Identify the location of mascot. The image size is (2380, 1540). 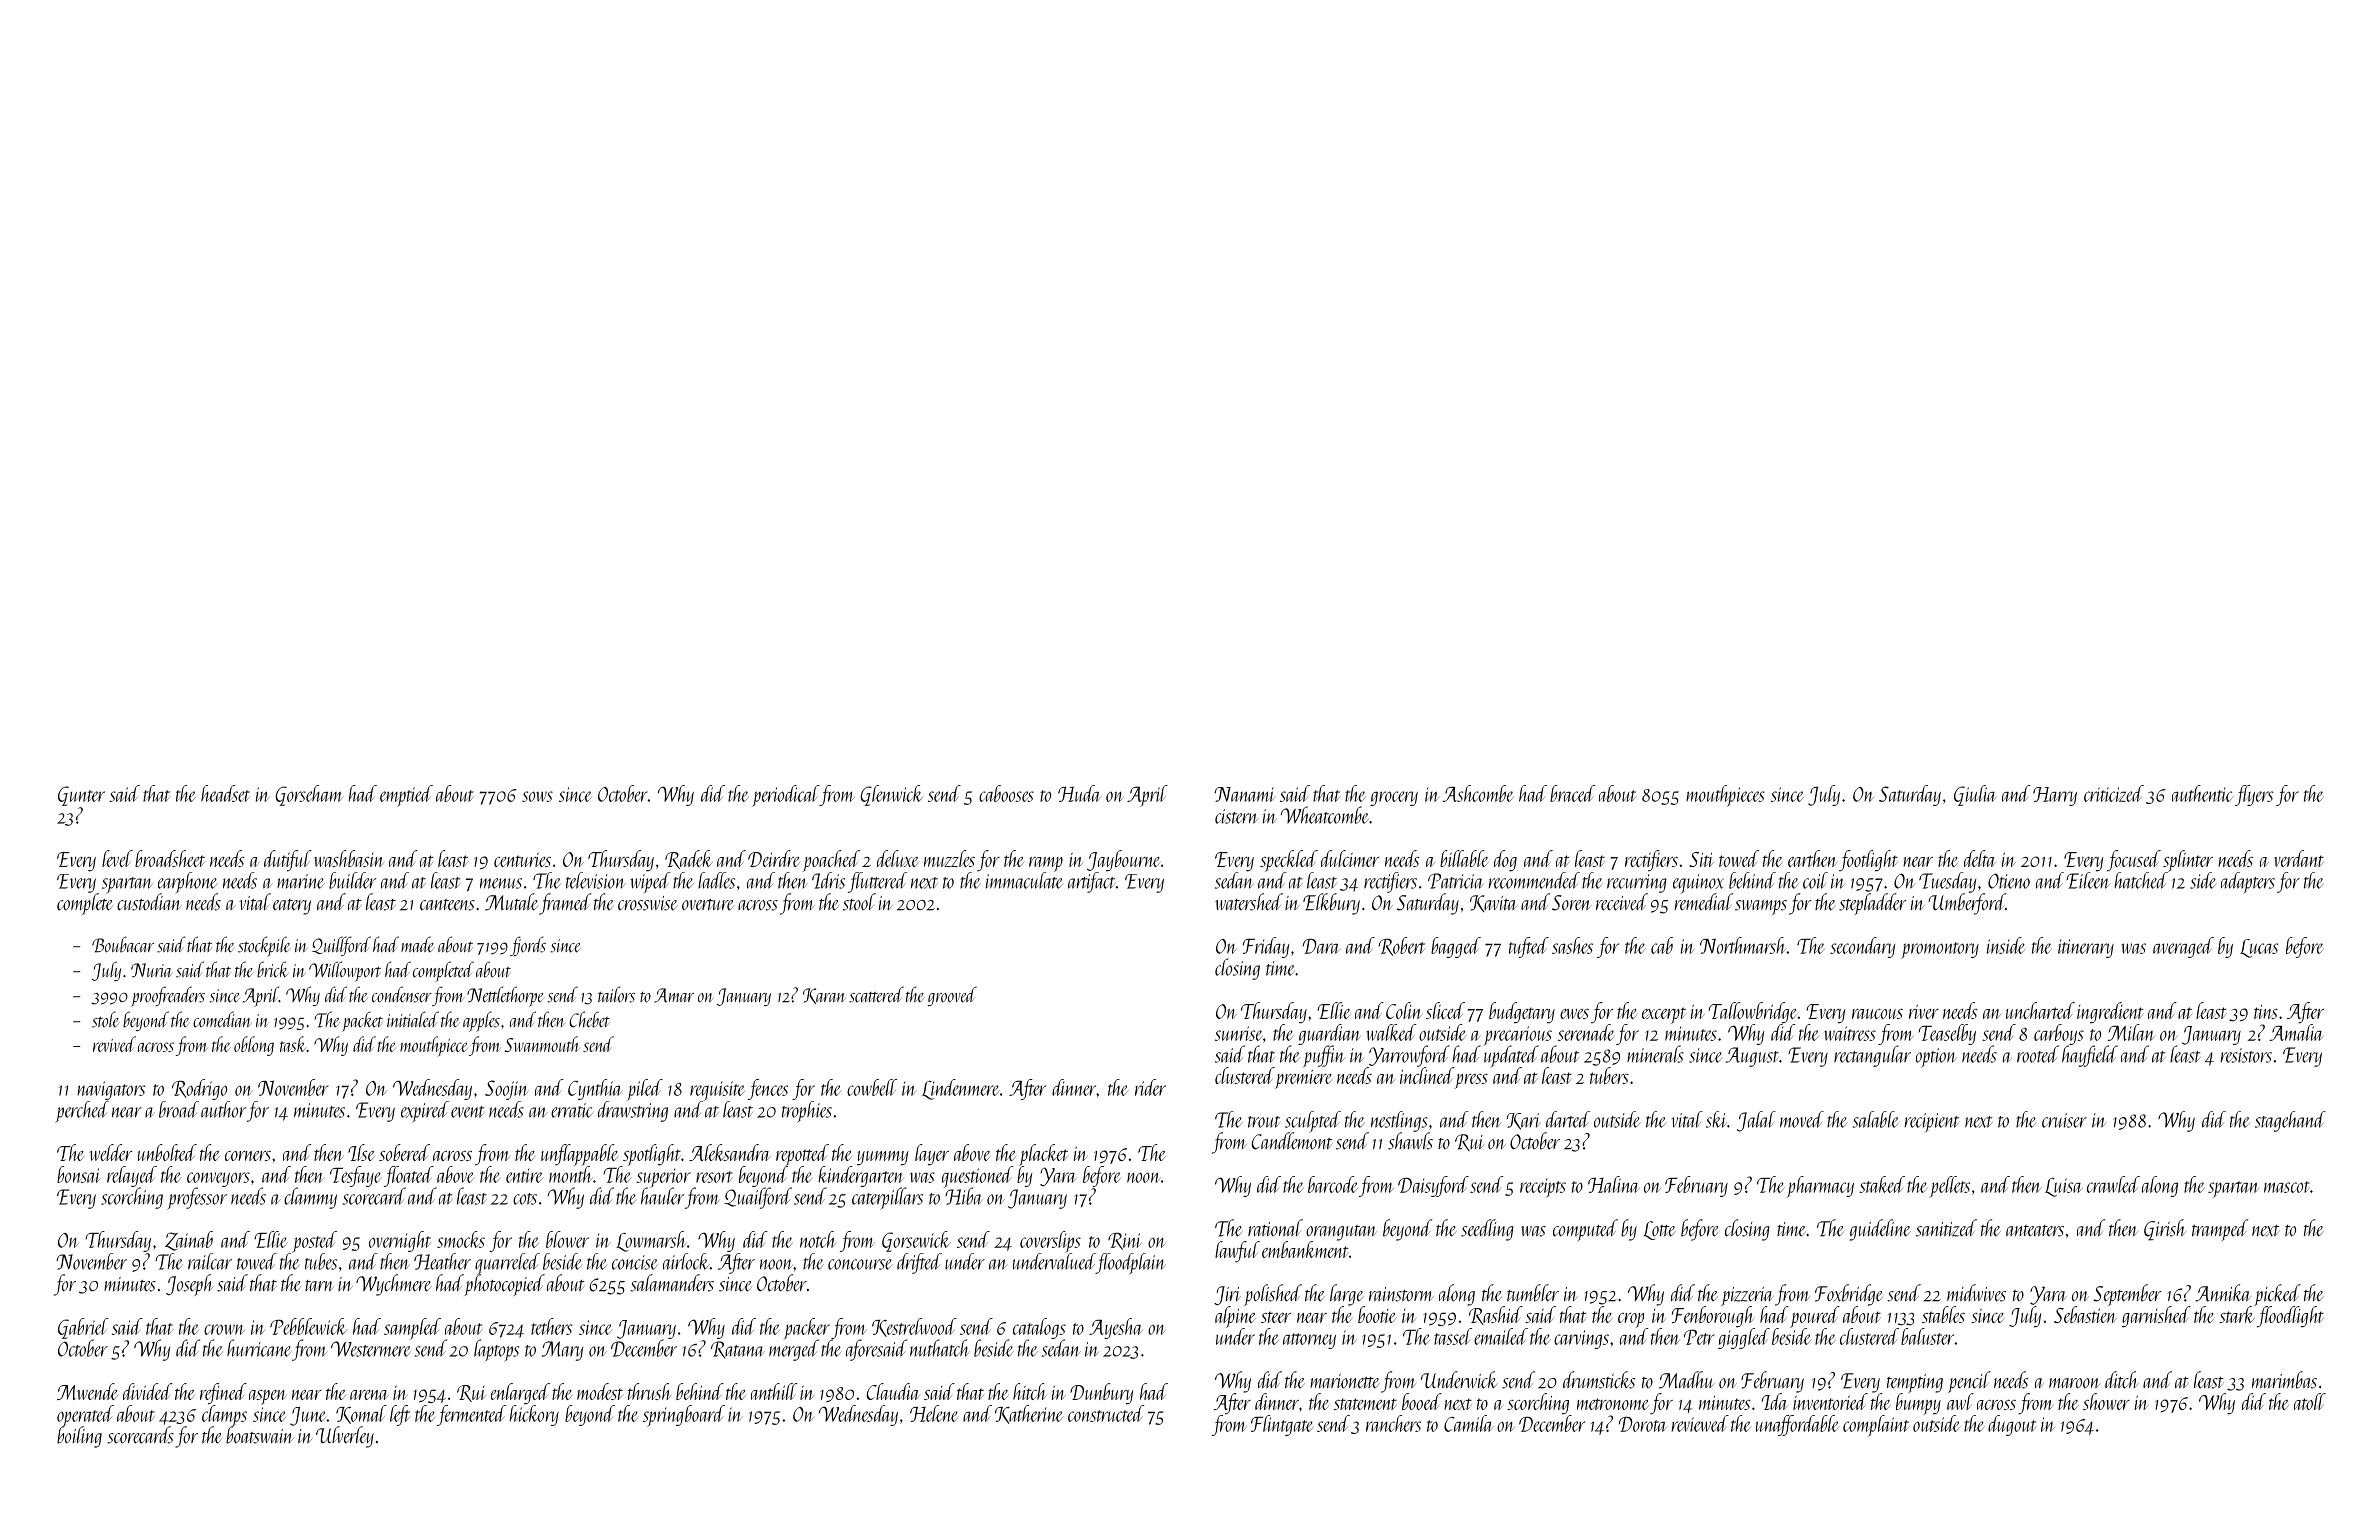
(2287, 1187).
